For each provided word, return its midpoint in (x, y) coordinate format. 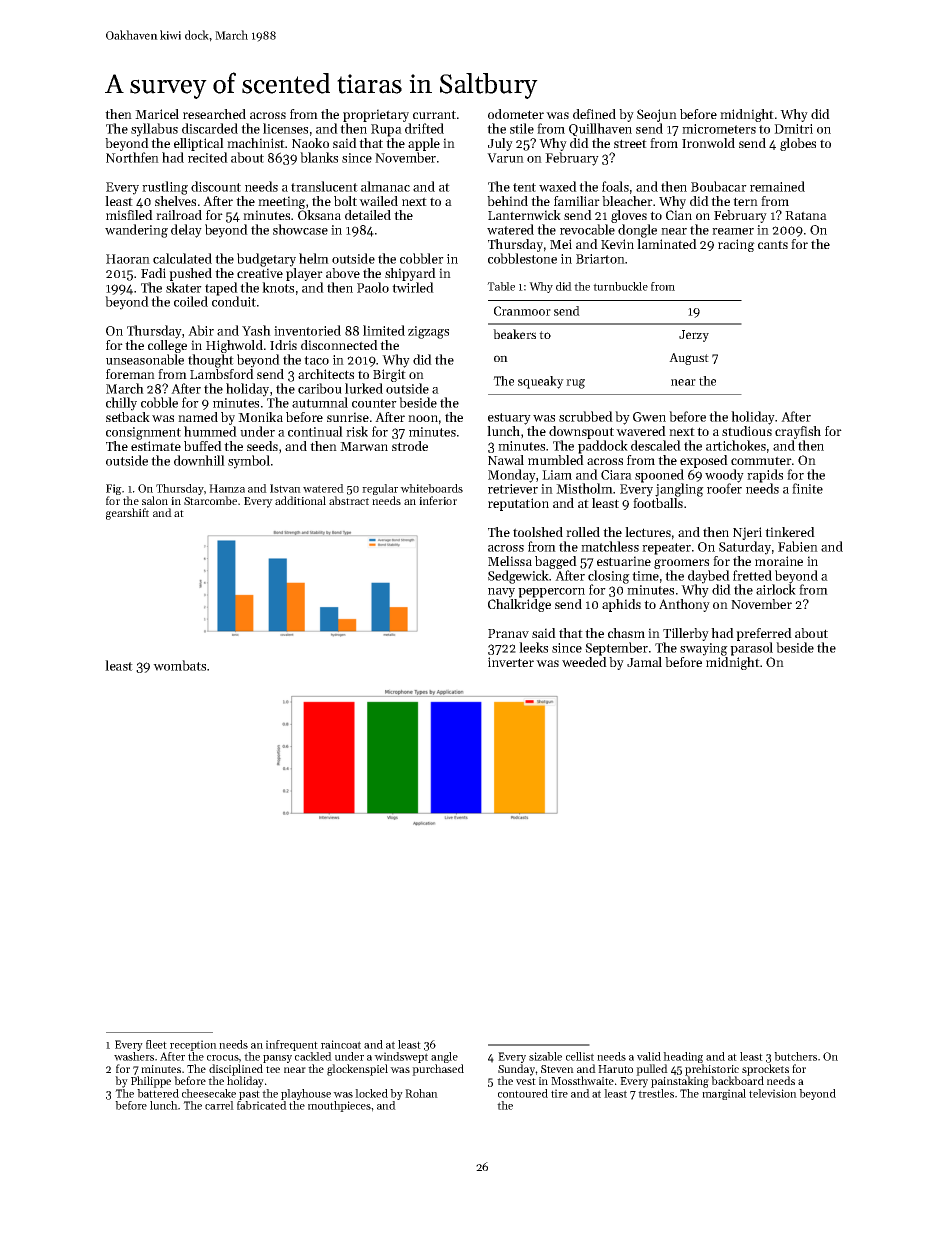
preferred (764, 634)
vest (526, 1081)
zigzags (428, 332)
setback (128, 417)
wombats (179, 665)
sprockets (765, 1070)
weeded (584, 662)
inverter (511, 662)
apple (424, 144)
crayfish (798, 432)
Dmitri (793, 129)
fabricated (262, 1105)
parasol (751, 649)
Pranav (508, 633)
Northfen (132, 157)
